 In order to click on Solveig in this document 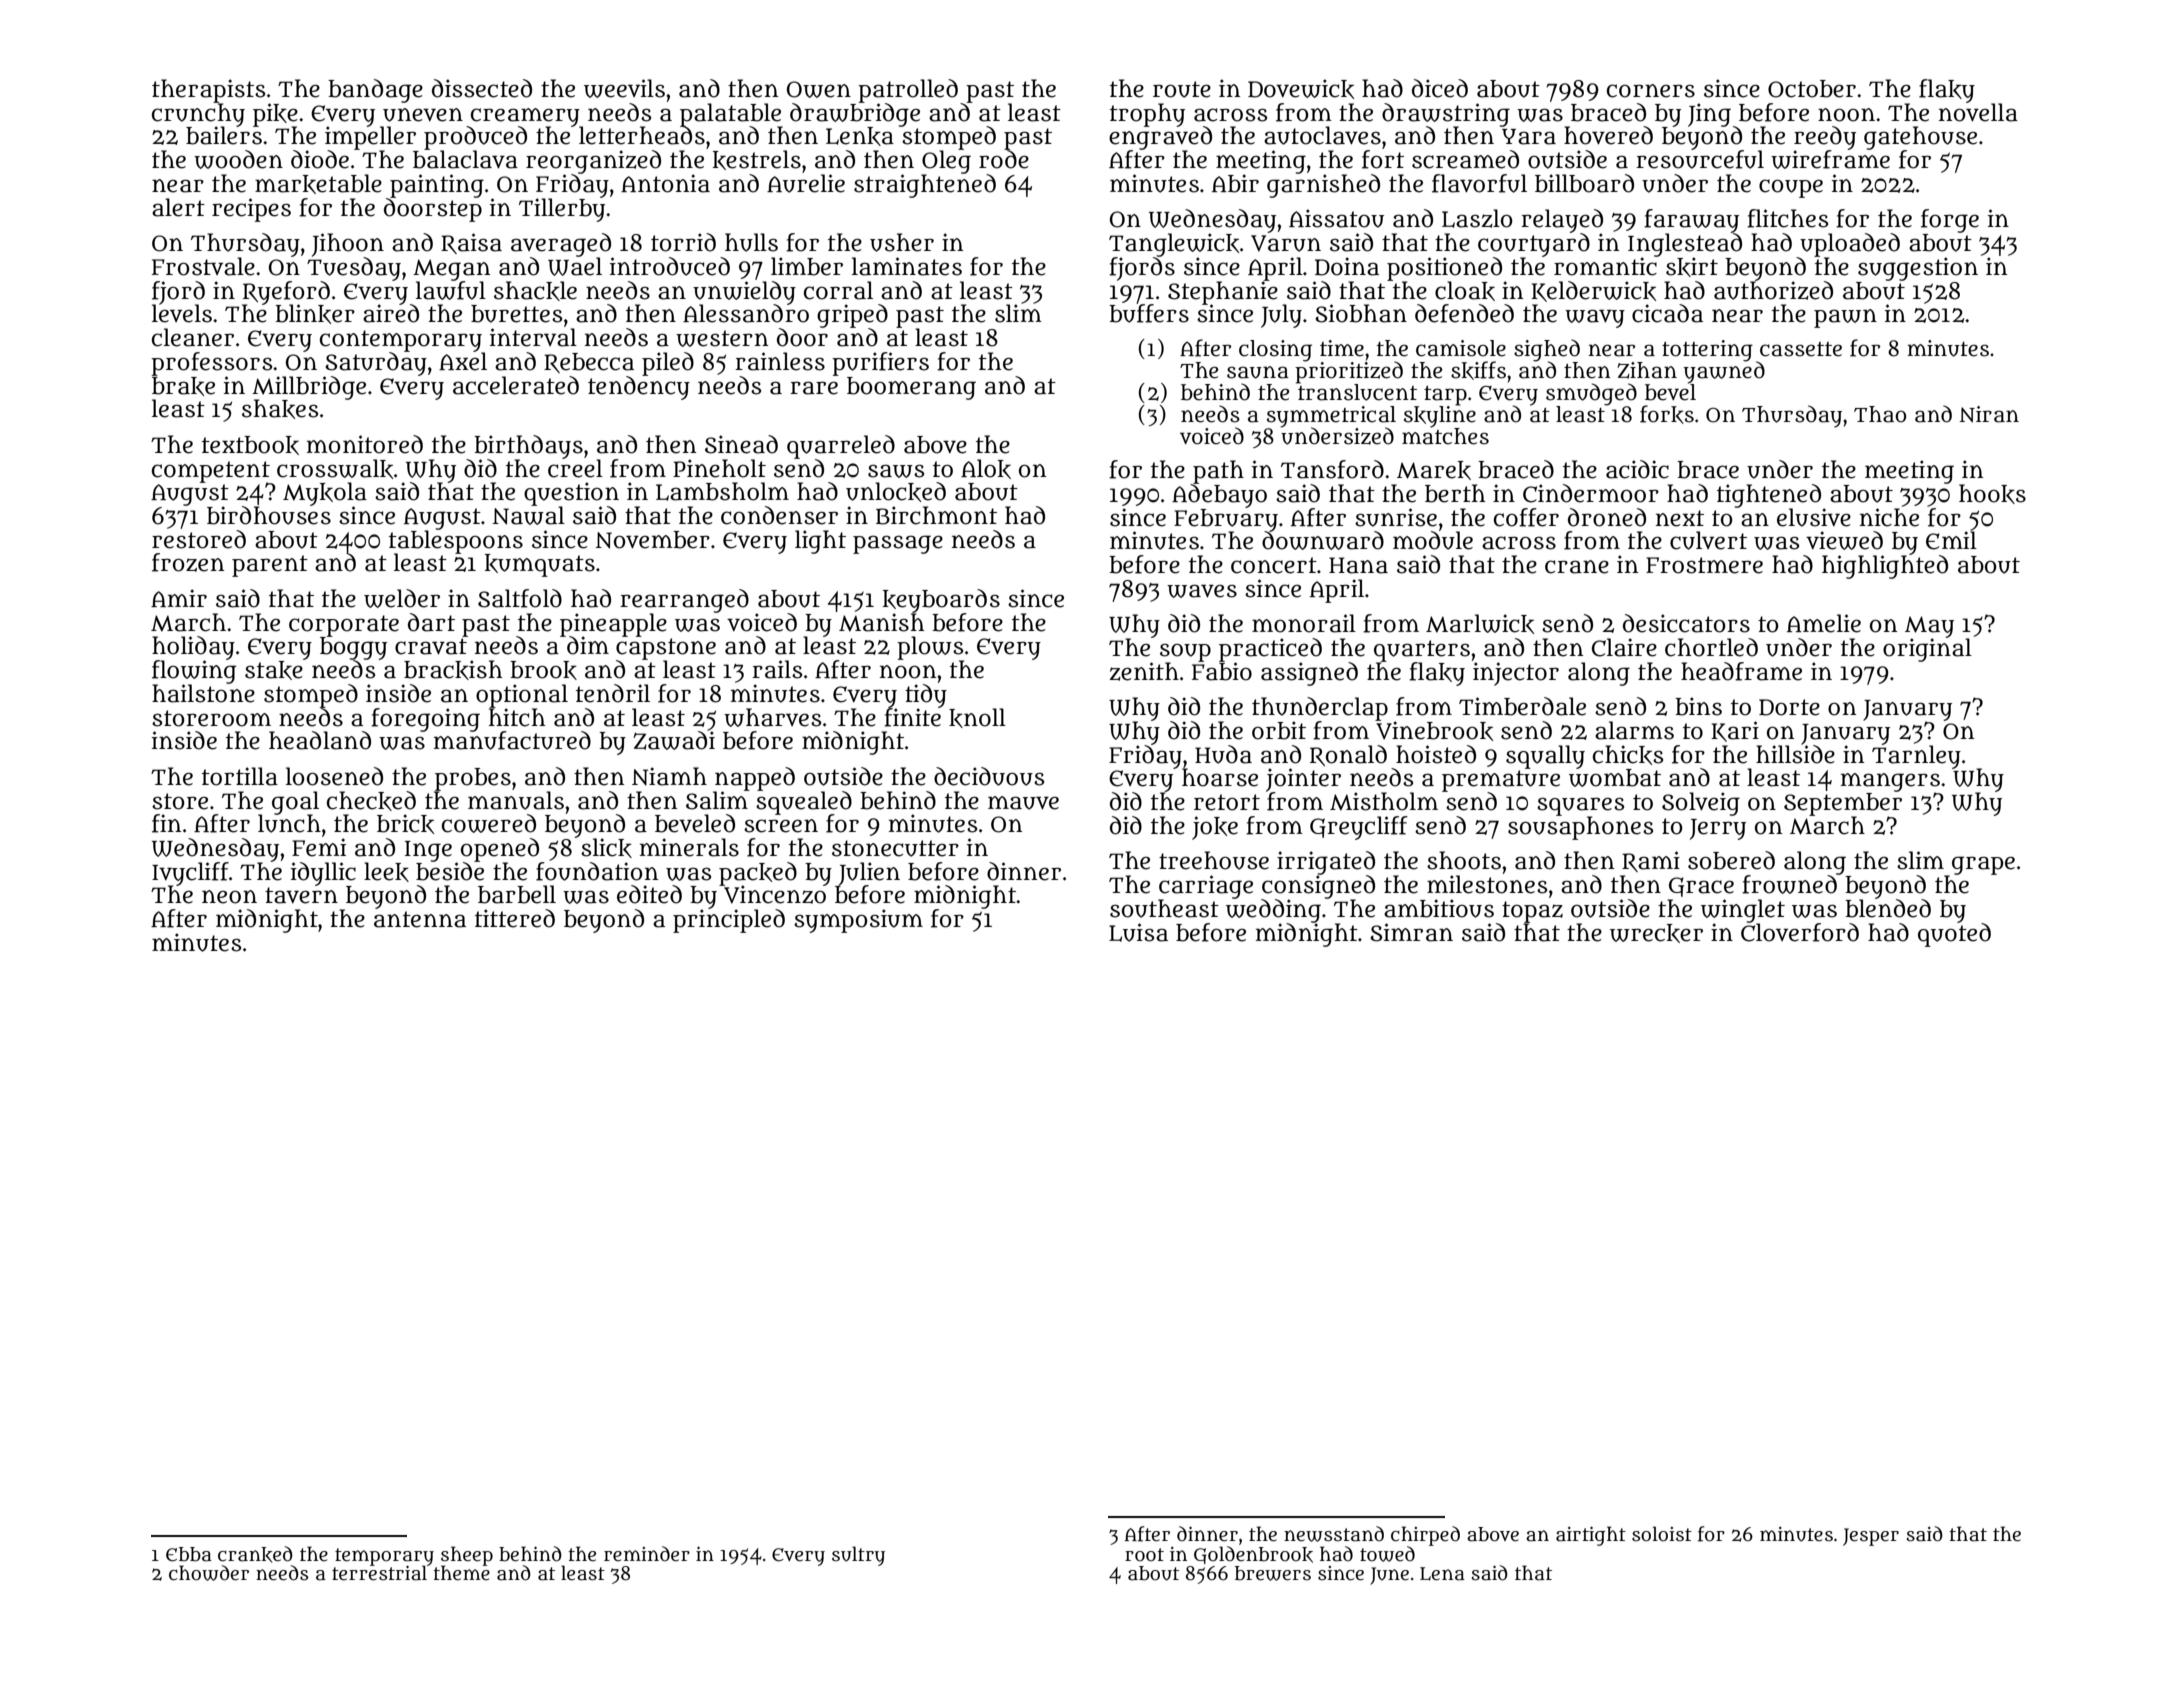, I will do `click(1701, 804)`.
